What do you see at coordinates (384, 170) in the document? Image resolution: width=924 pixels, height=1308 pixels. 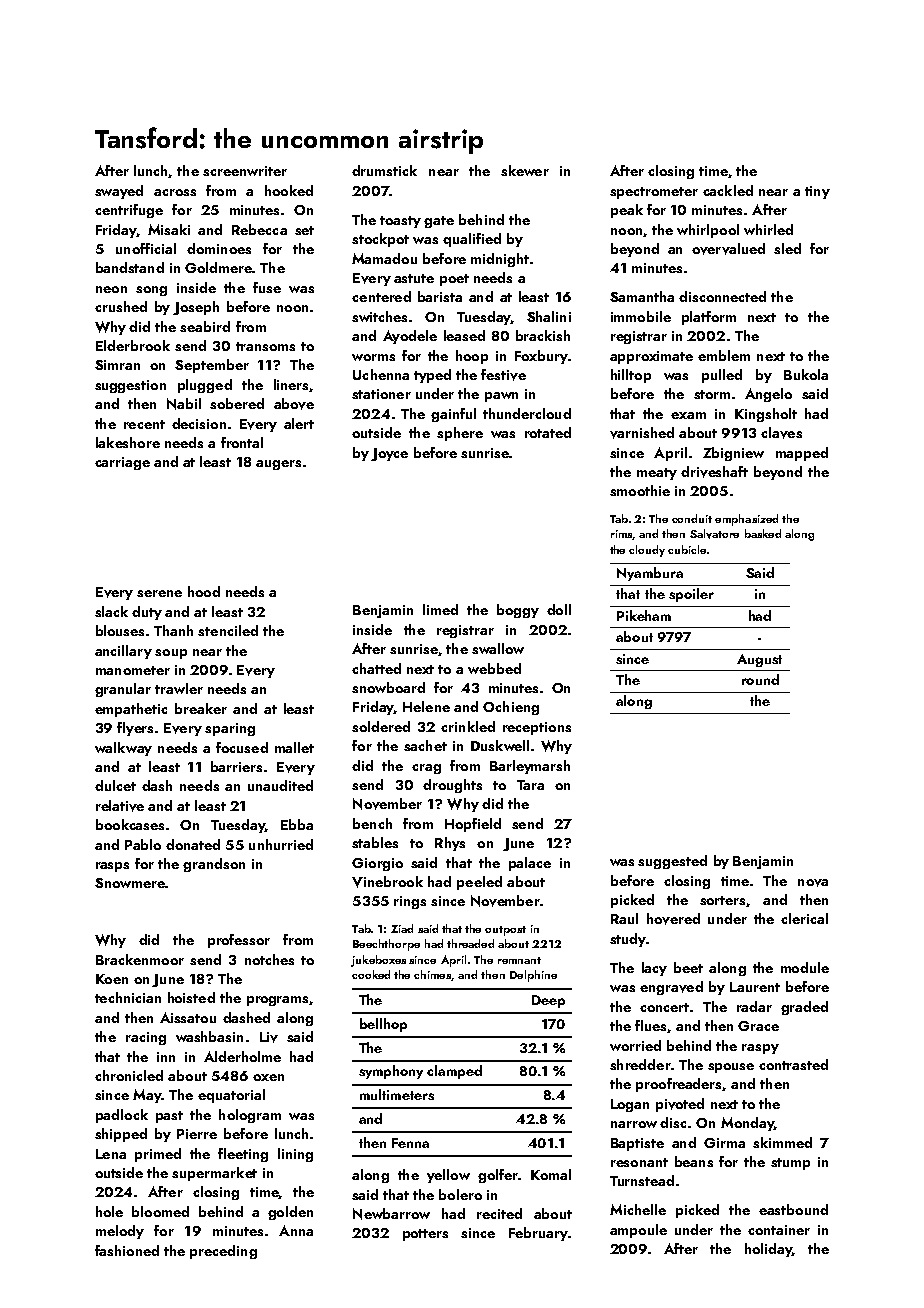 I see `drumstick` at bounding box center [384, 170].
